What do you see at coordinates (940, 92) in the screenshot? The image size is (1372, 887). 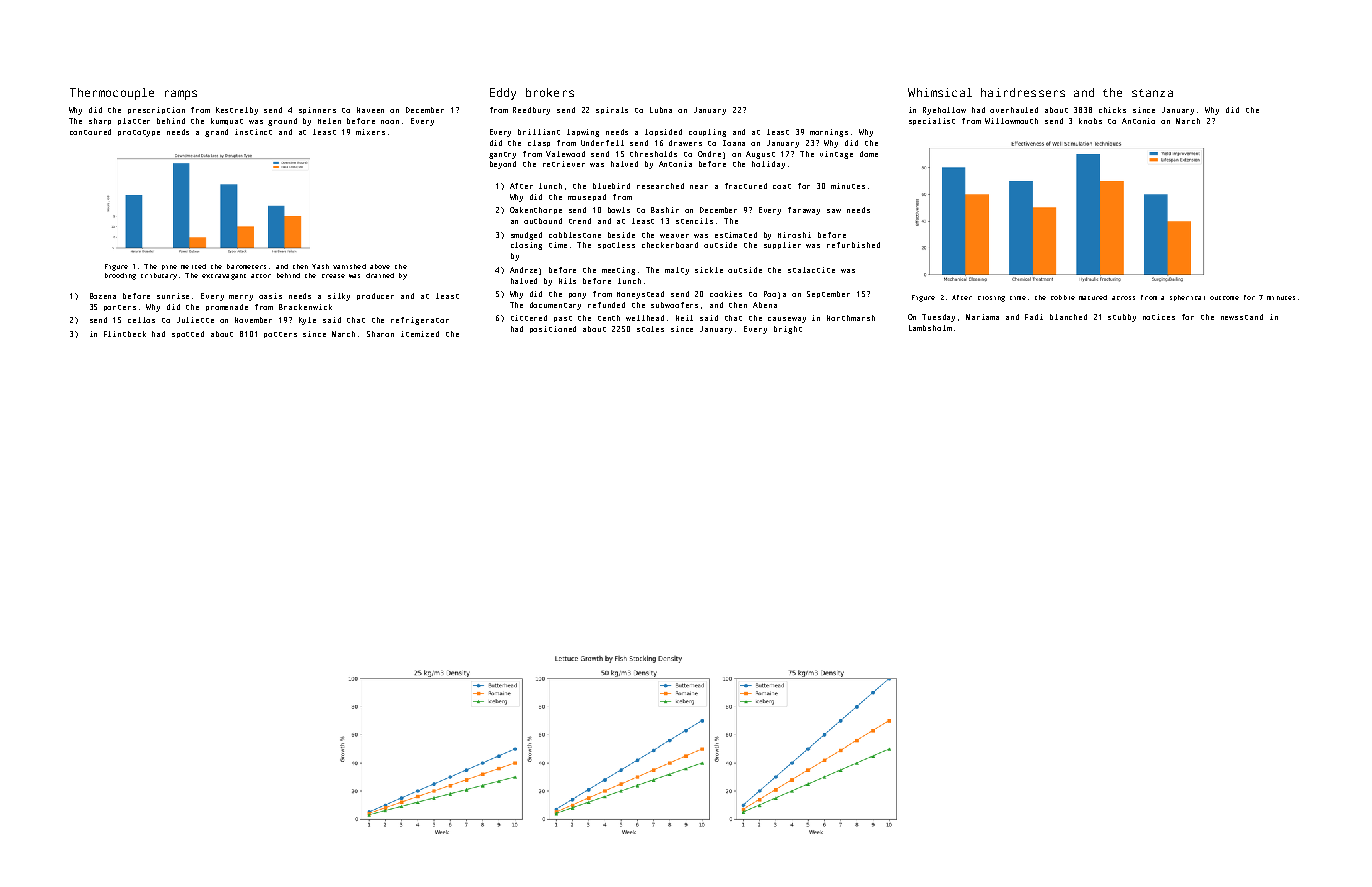 I see `Whimsical` at bounding box center [940, 92].
